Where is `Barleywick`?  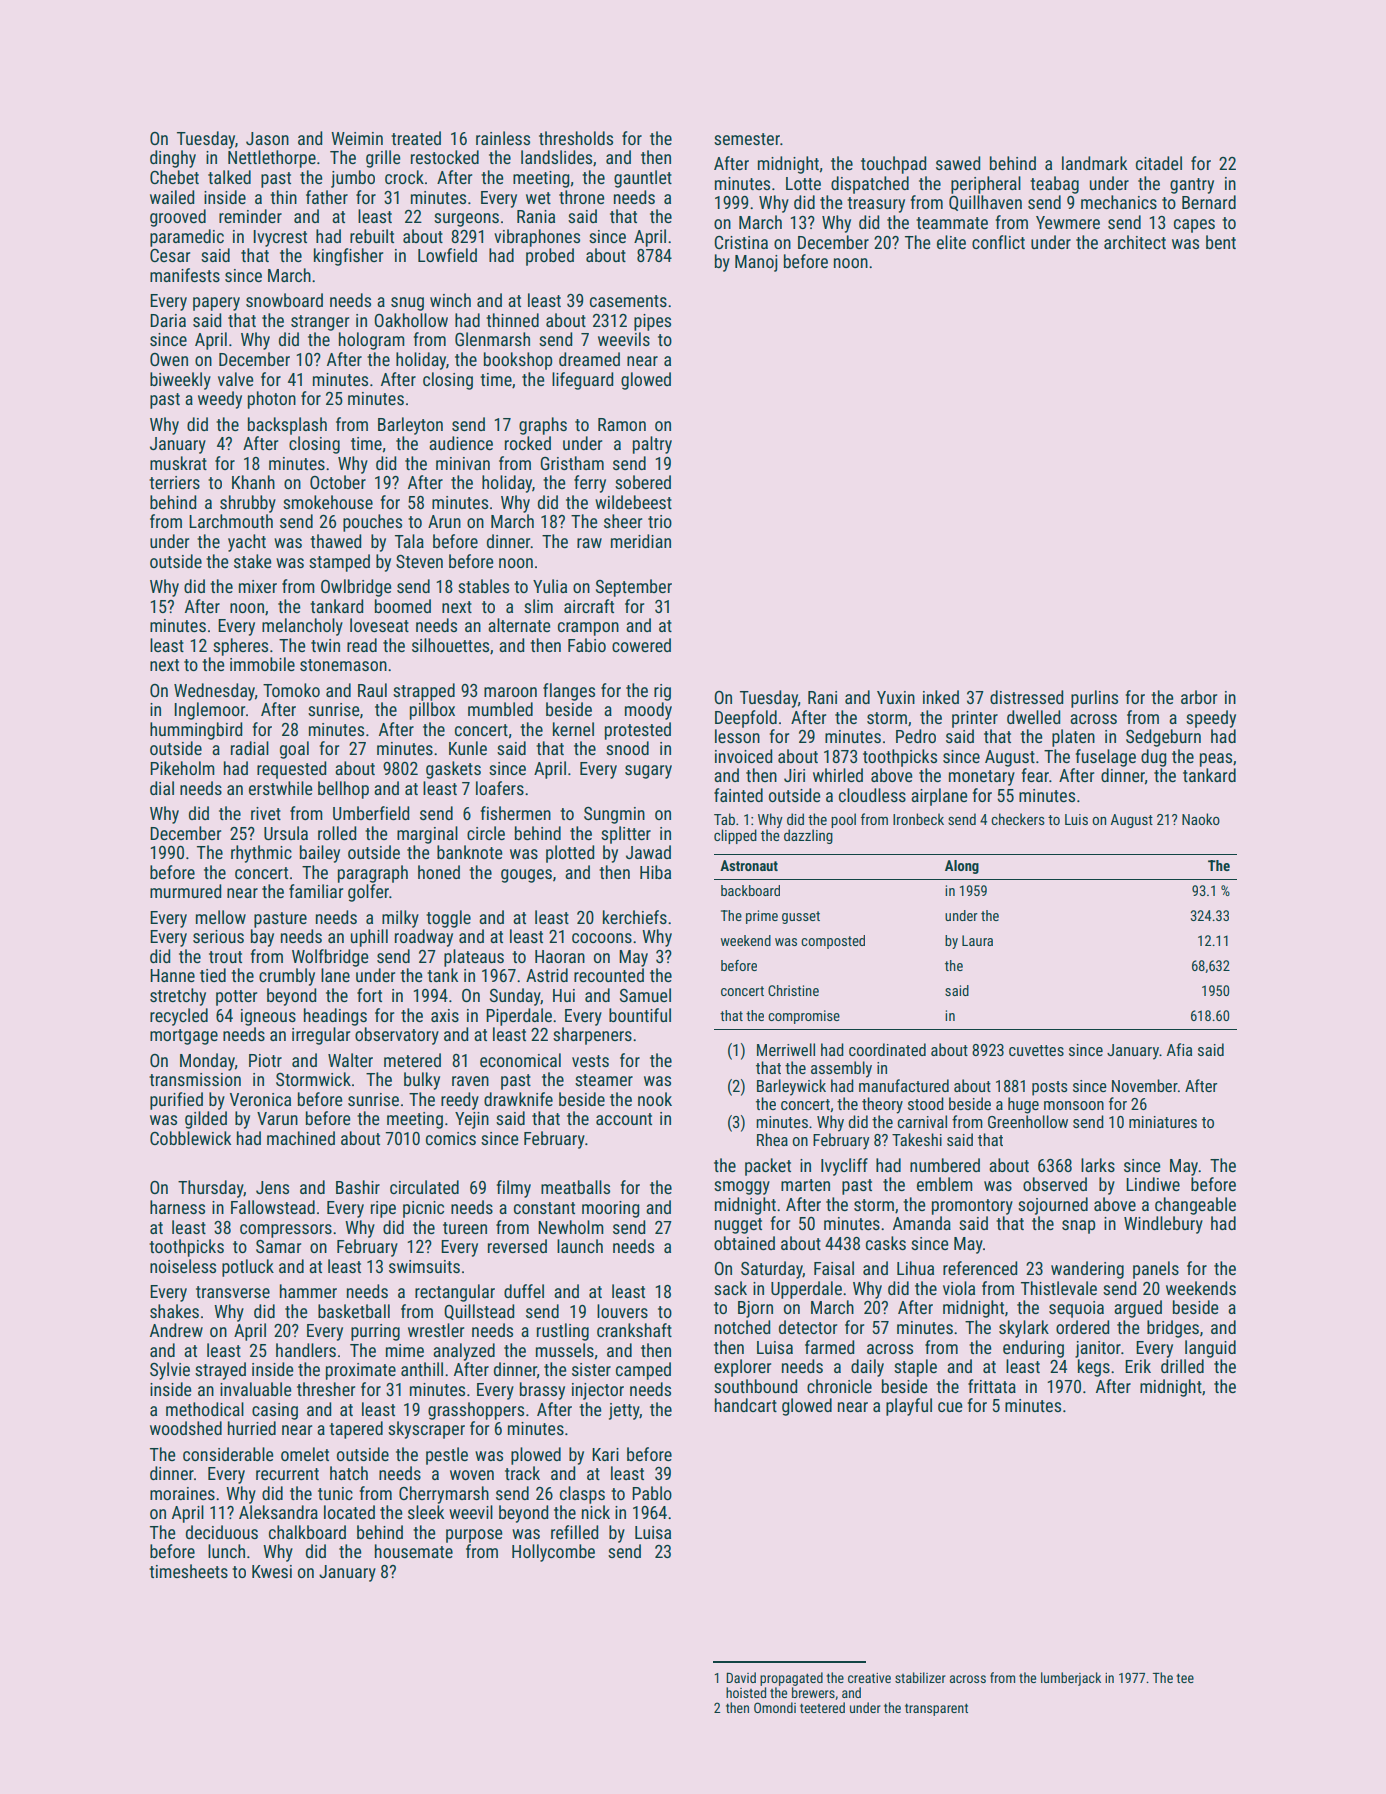
Barleywick is located at coordinates (791, 1087).
